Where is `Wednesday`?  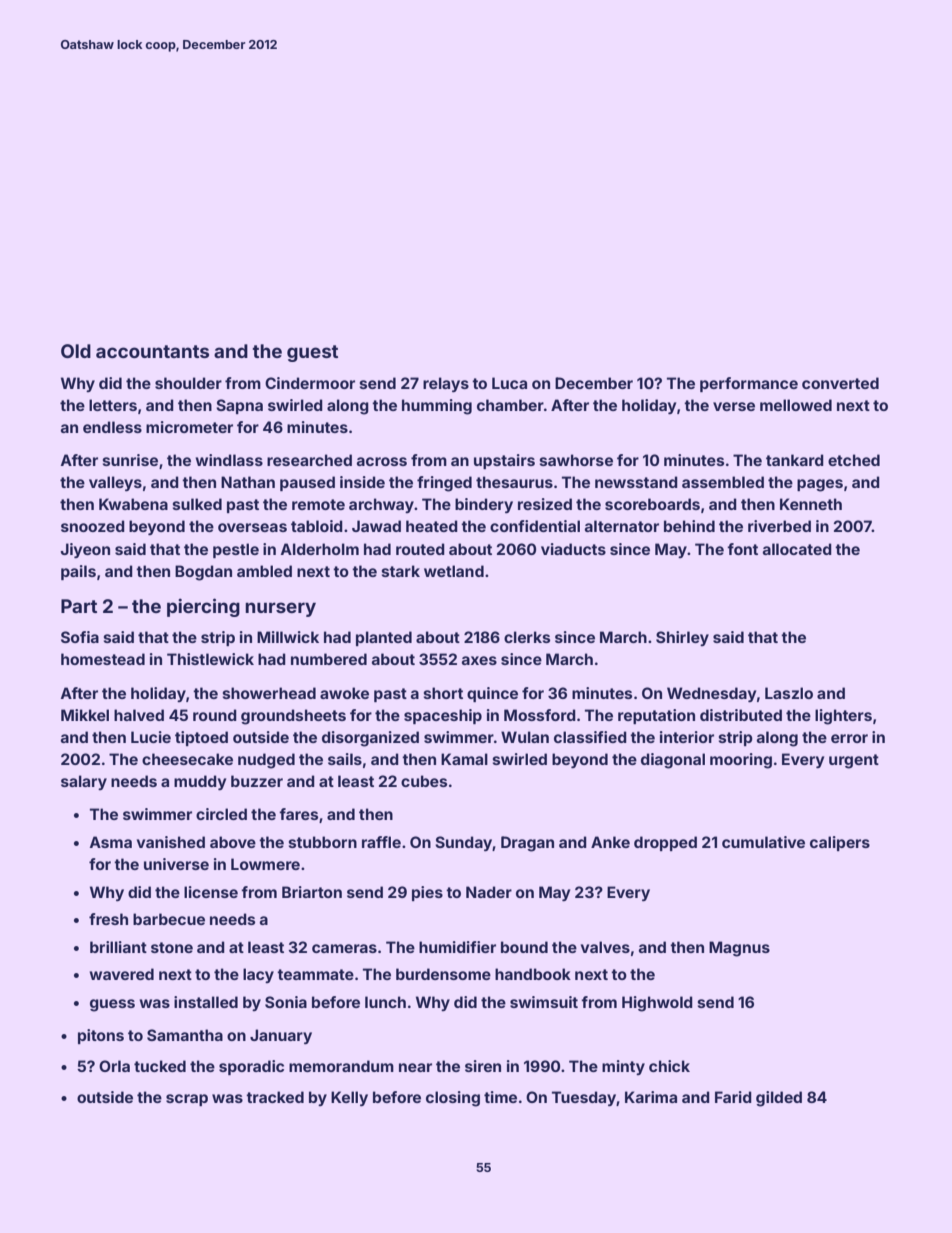
Wednesday is located at coordinates (711, 694).
